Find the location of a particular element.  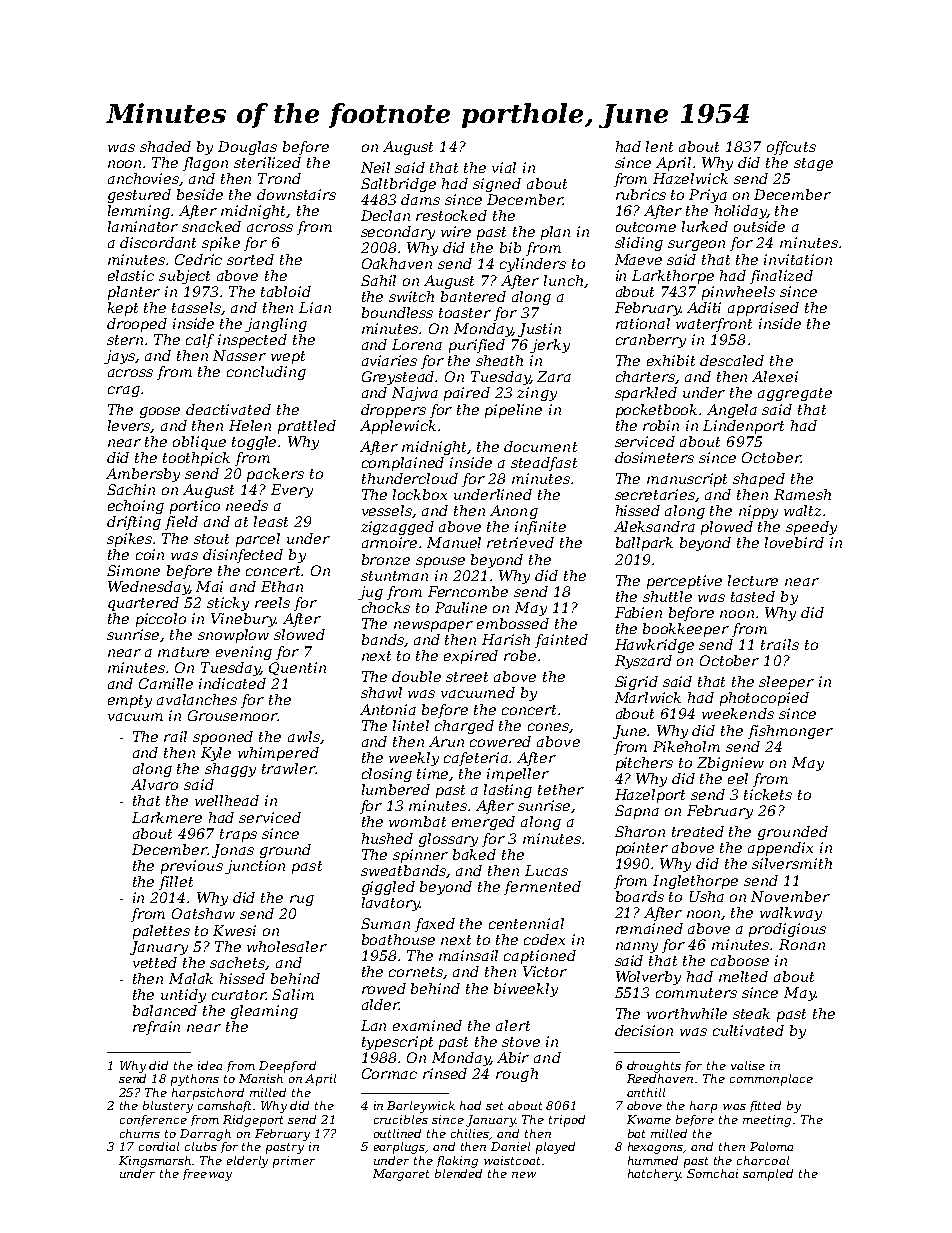

mature is located at coordinates (183, 652).
